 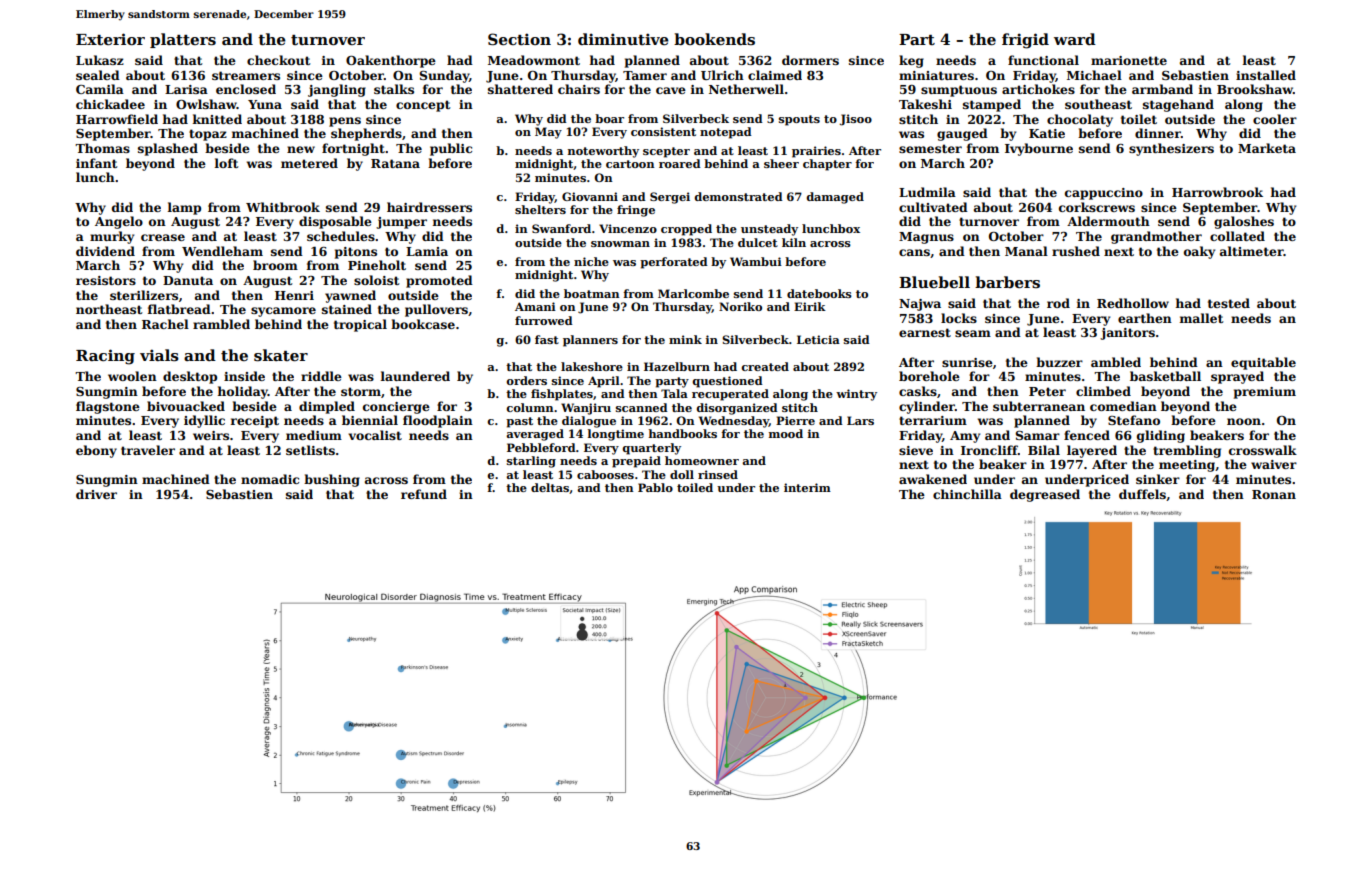 What do you see at coordinates (1165, 376) in the page?
I see `basketball` at bounding box center [1165, 376].
